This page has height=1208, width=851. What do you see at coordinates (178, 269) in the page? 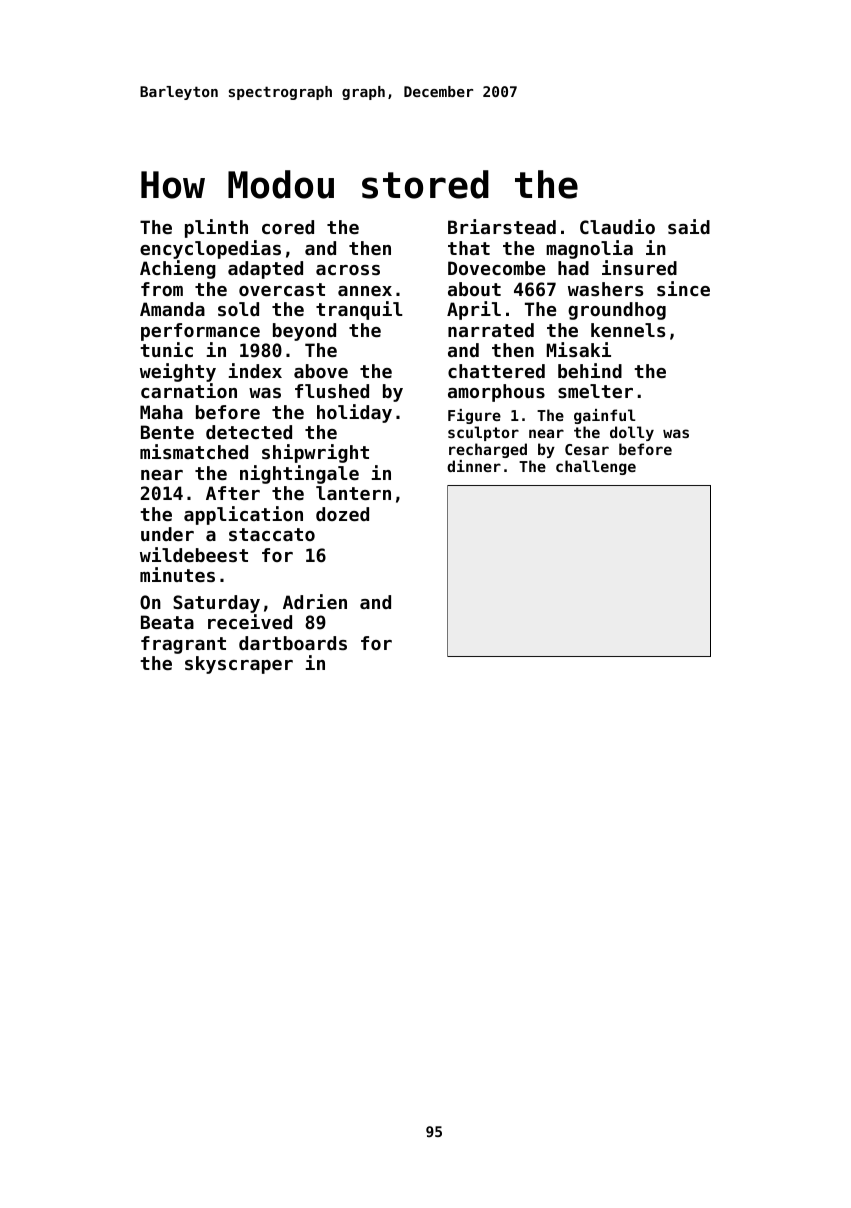
I see `Achieng` at bounding box center [178, 269].
